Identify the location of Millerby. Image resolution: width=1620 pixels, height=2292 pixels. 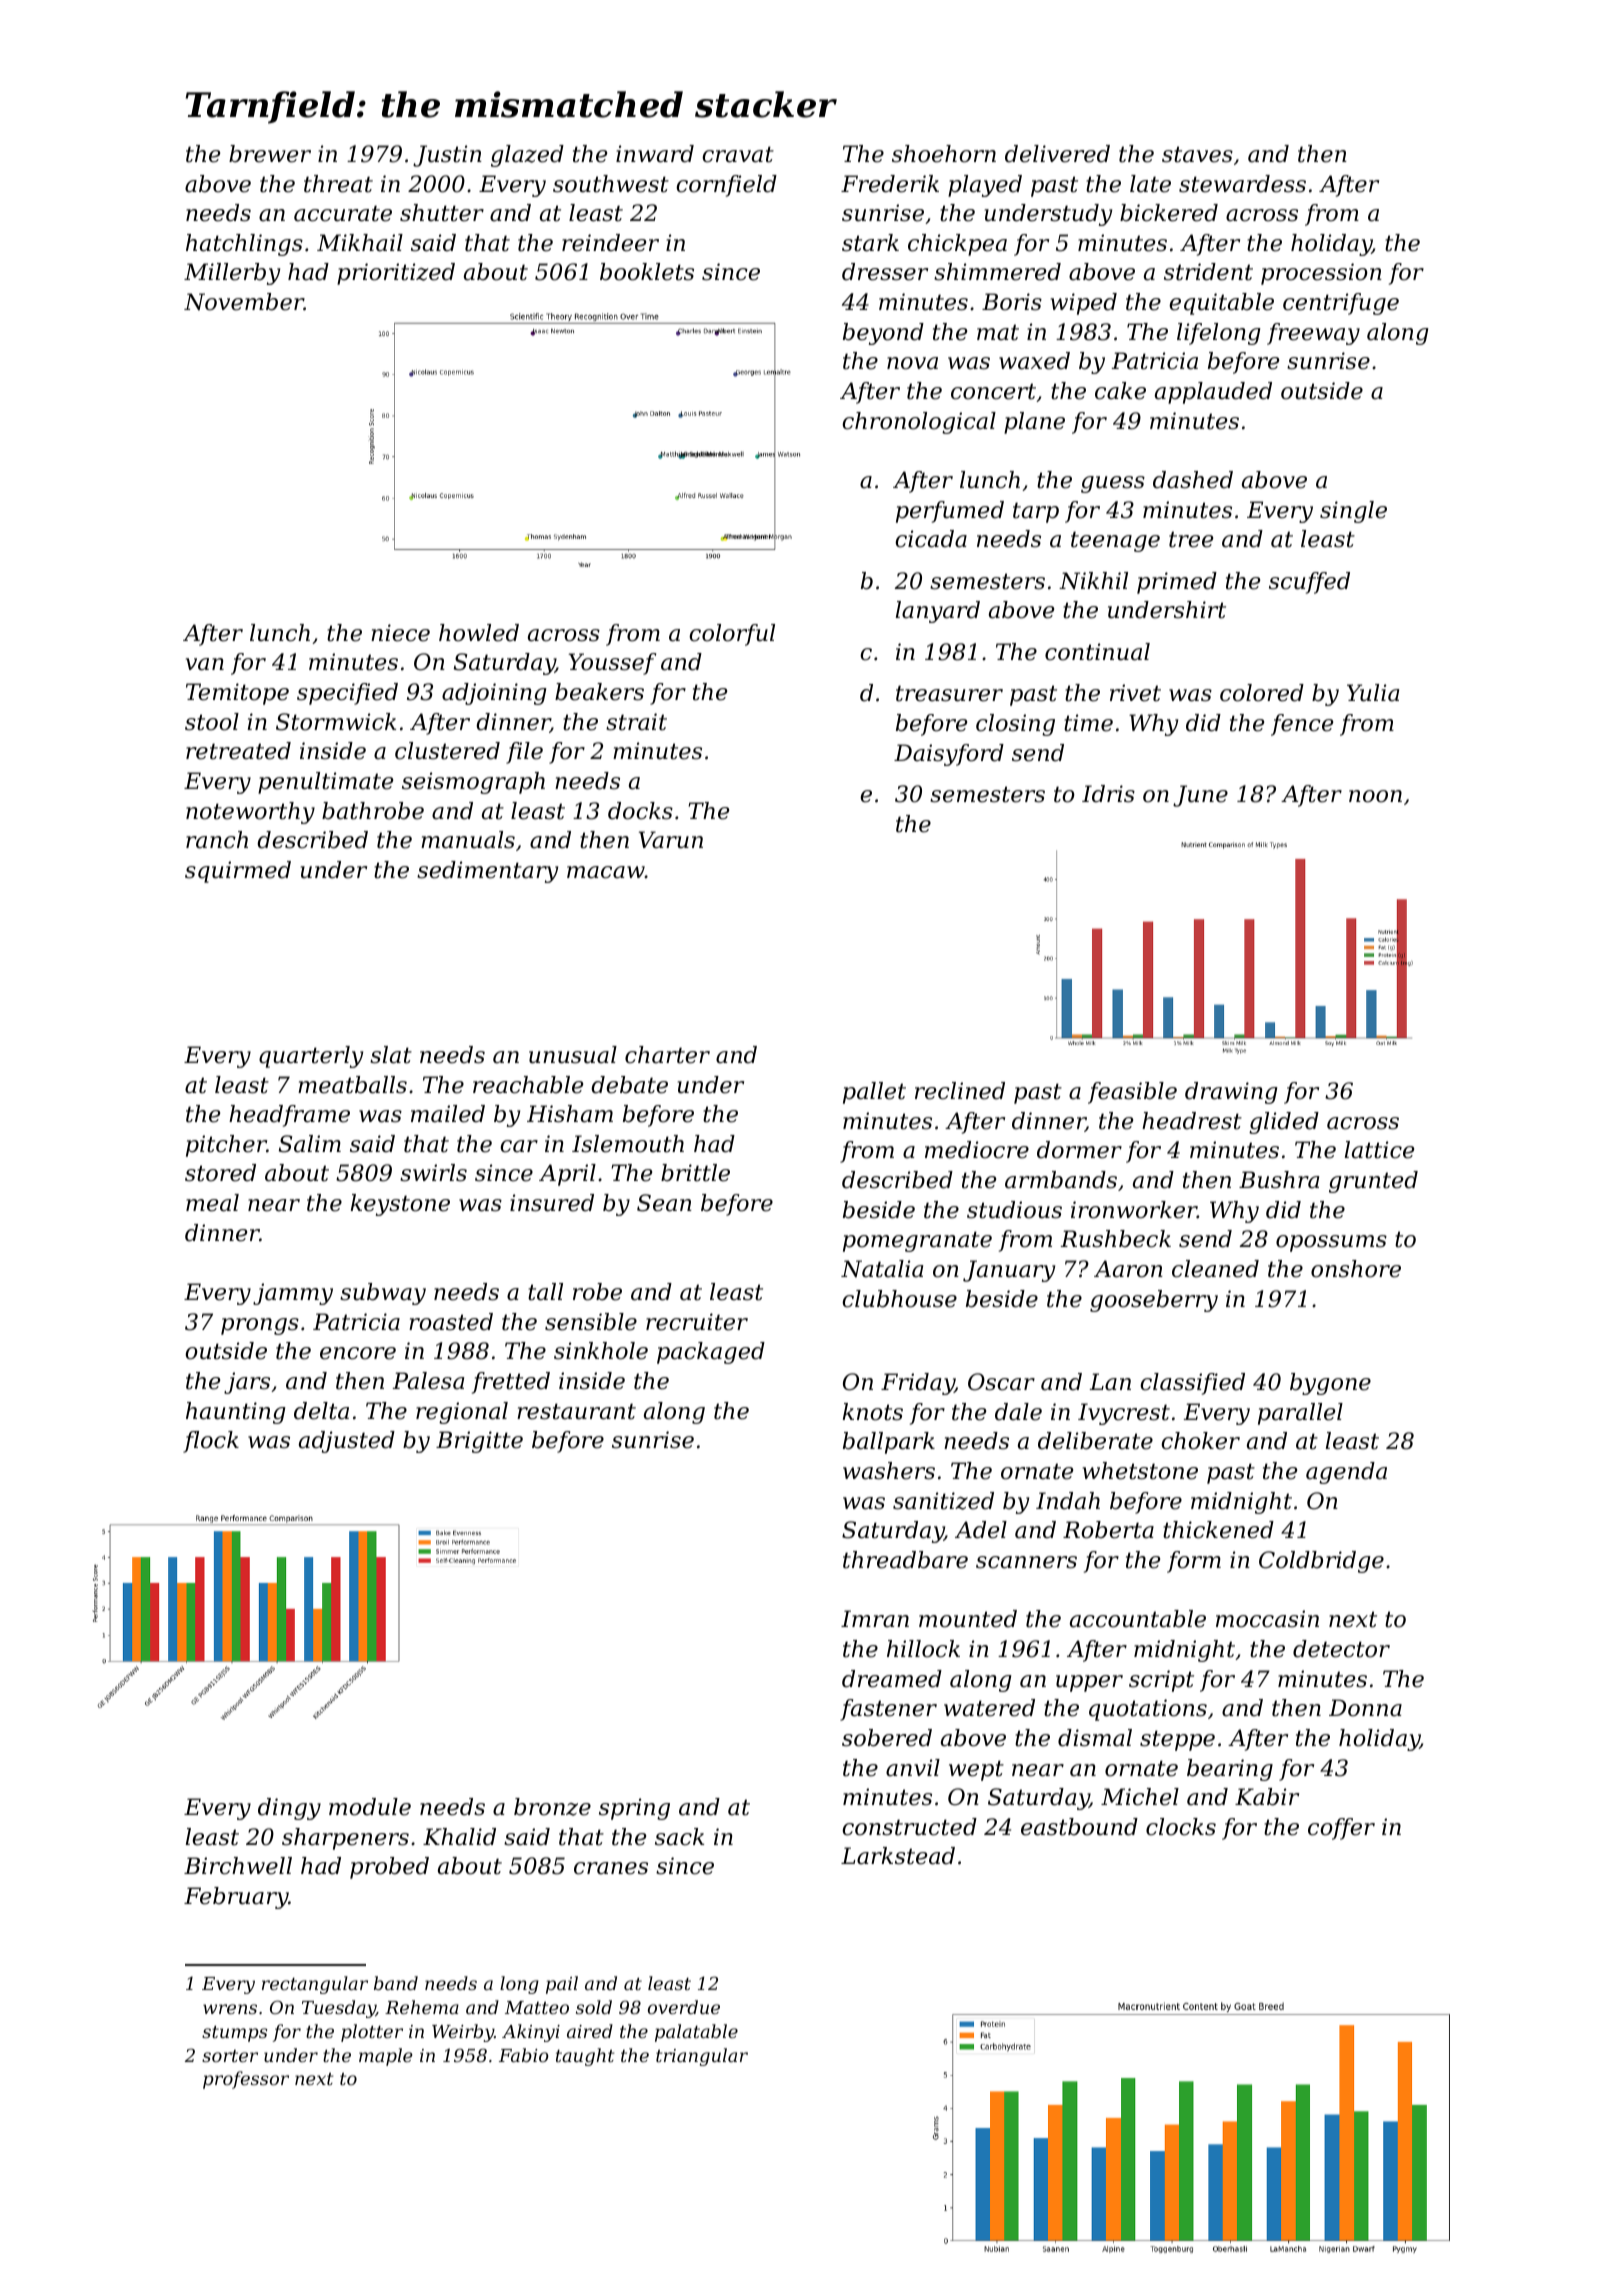
(232, 274).
